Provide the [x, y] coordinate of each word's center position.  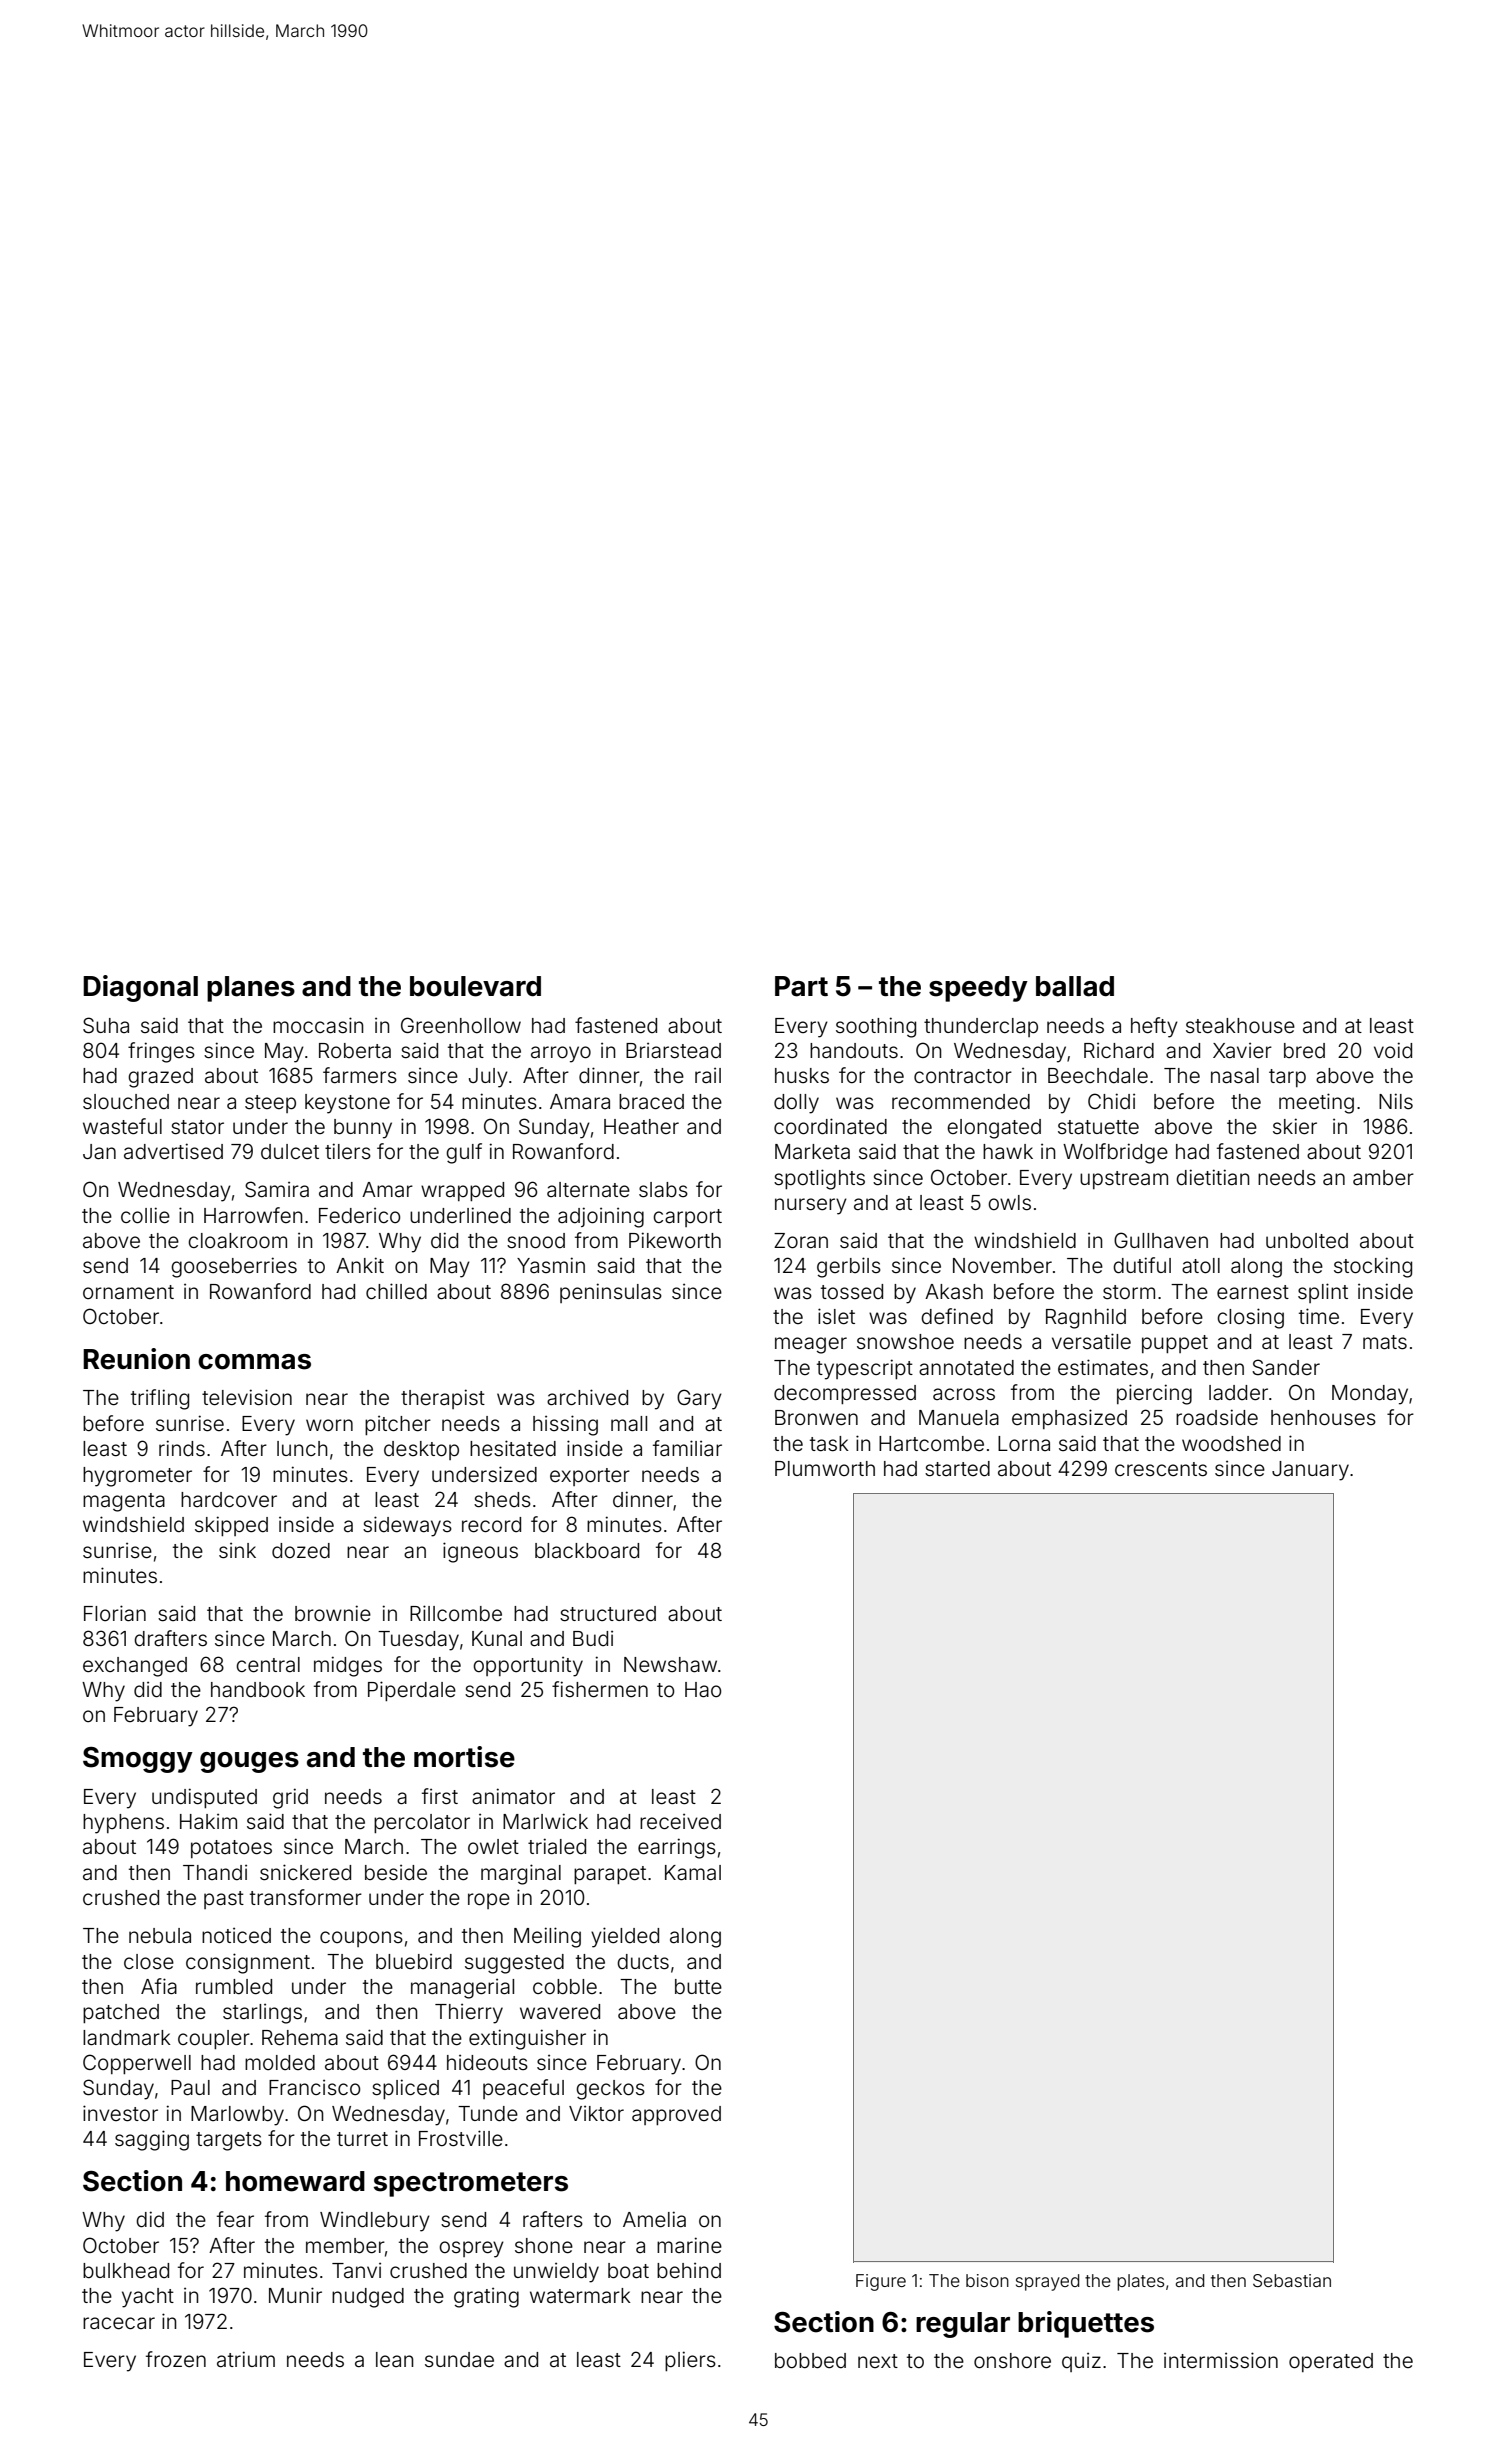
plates [1140, 2282]
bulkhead [126, 2270]
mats [1385, 1342]
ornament [128, 1292]
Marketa [812, 1151]
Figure [881, 2282]
